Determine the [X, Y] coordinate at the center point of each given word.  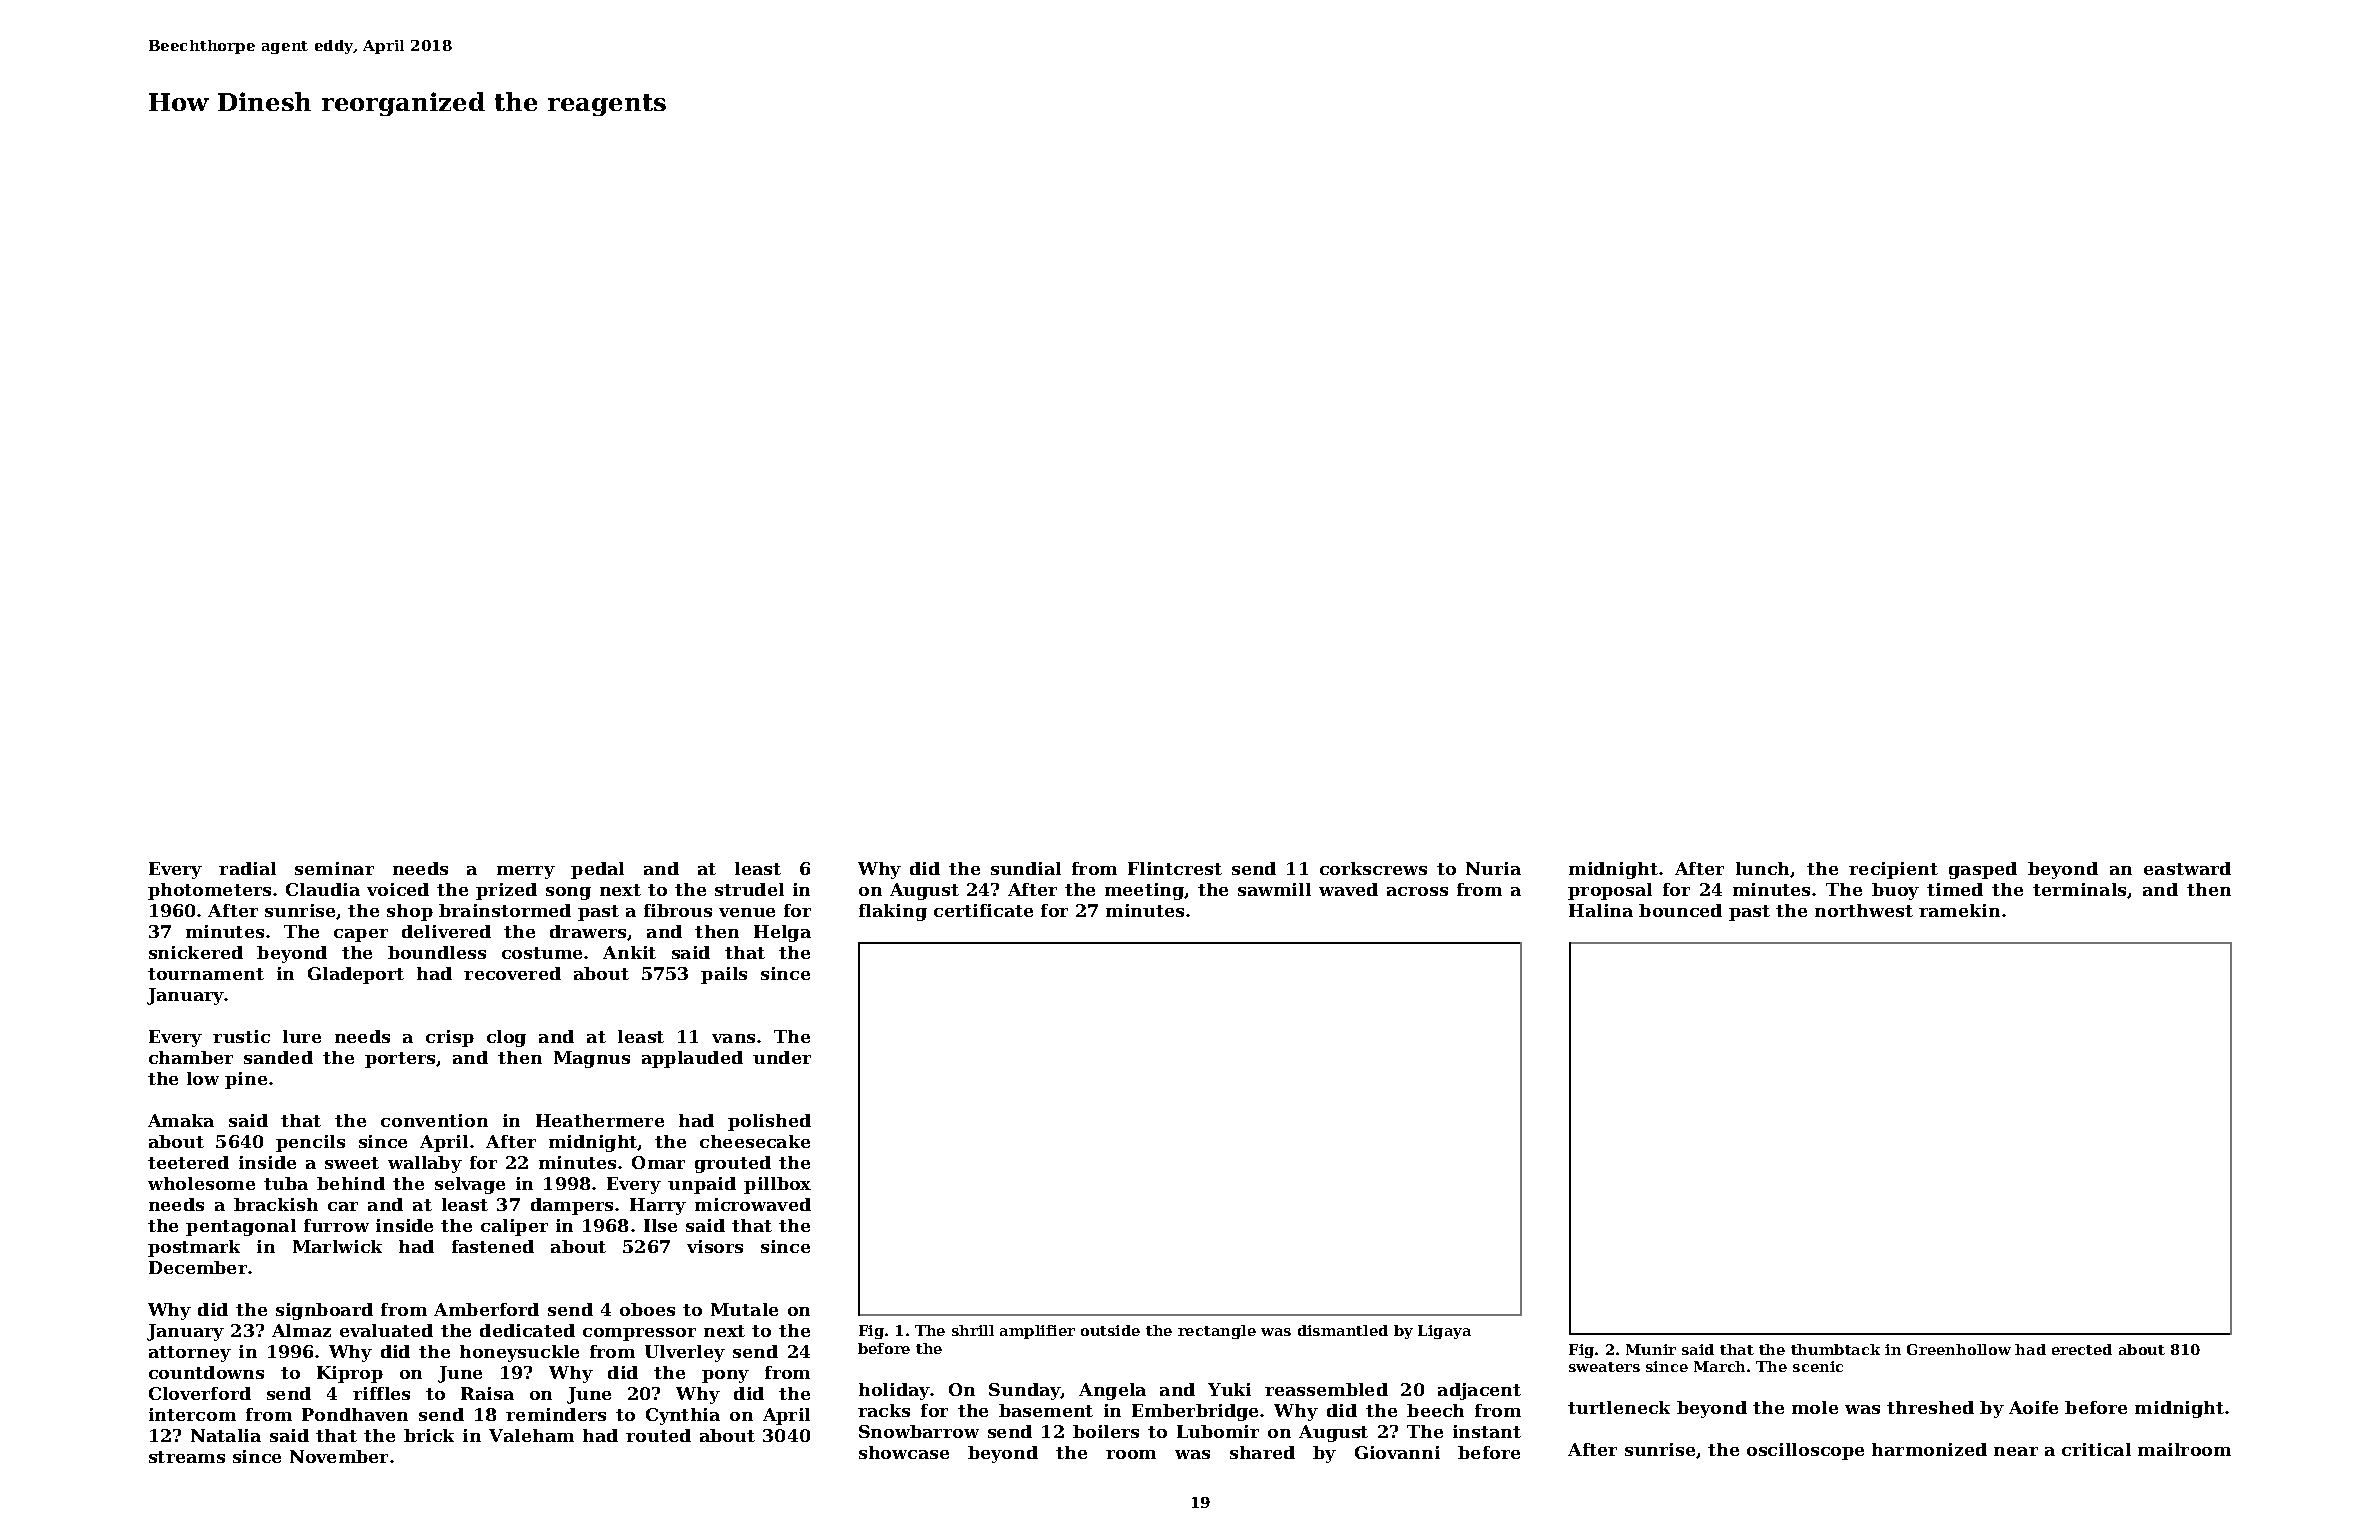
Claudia [323, 889]
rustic [241, 1036]
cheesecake [755, 1141]
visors [715, 1246]
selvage [470, 1185]
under [782, 1057]
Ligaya [1444, 1332]
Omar [658, 1162]
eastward [2187, 868]
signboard [324, 1311]
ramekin [1959, 910]
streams [187, 1457]
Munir [1651, 1349]
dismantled [1343, 1330]
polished [769, 1122]
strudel [749, 889]
